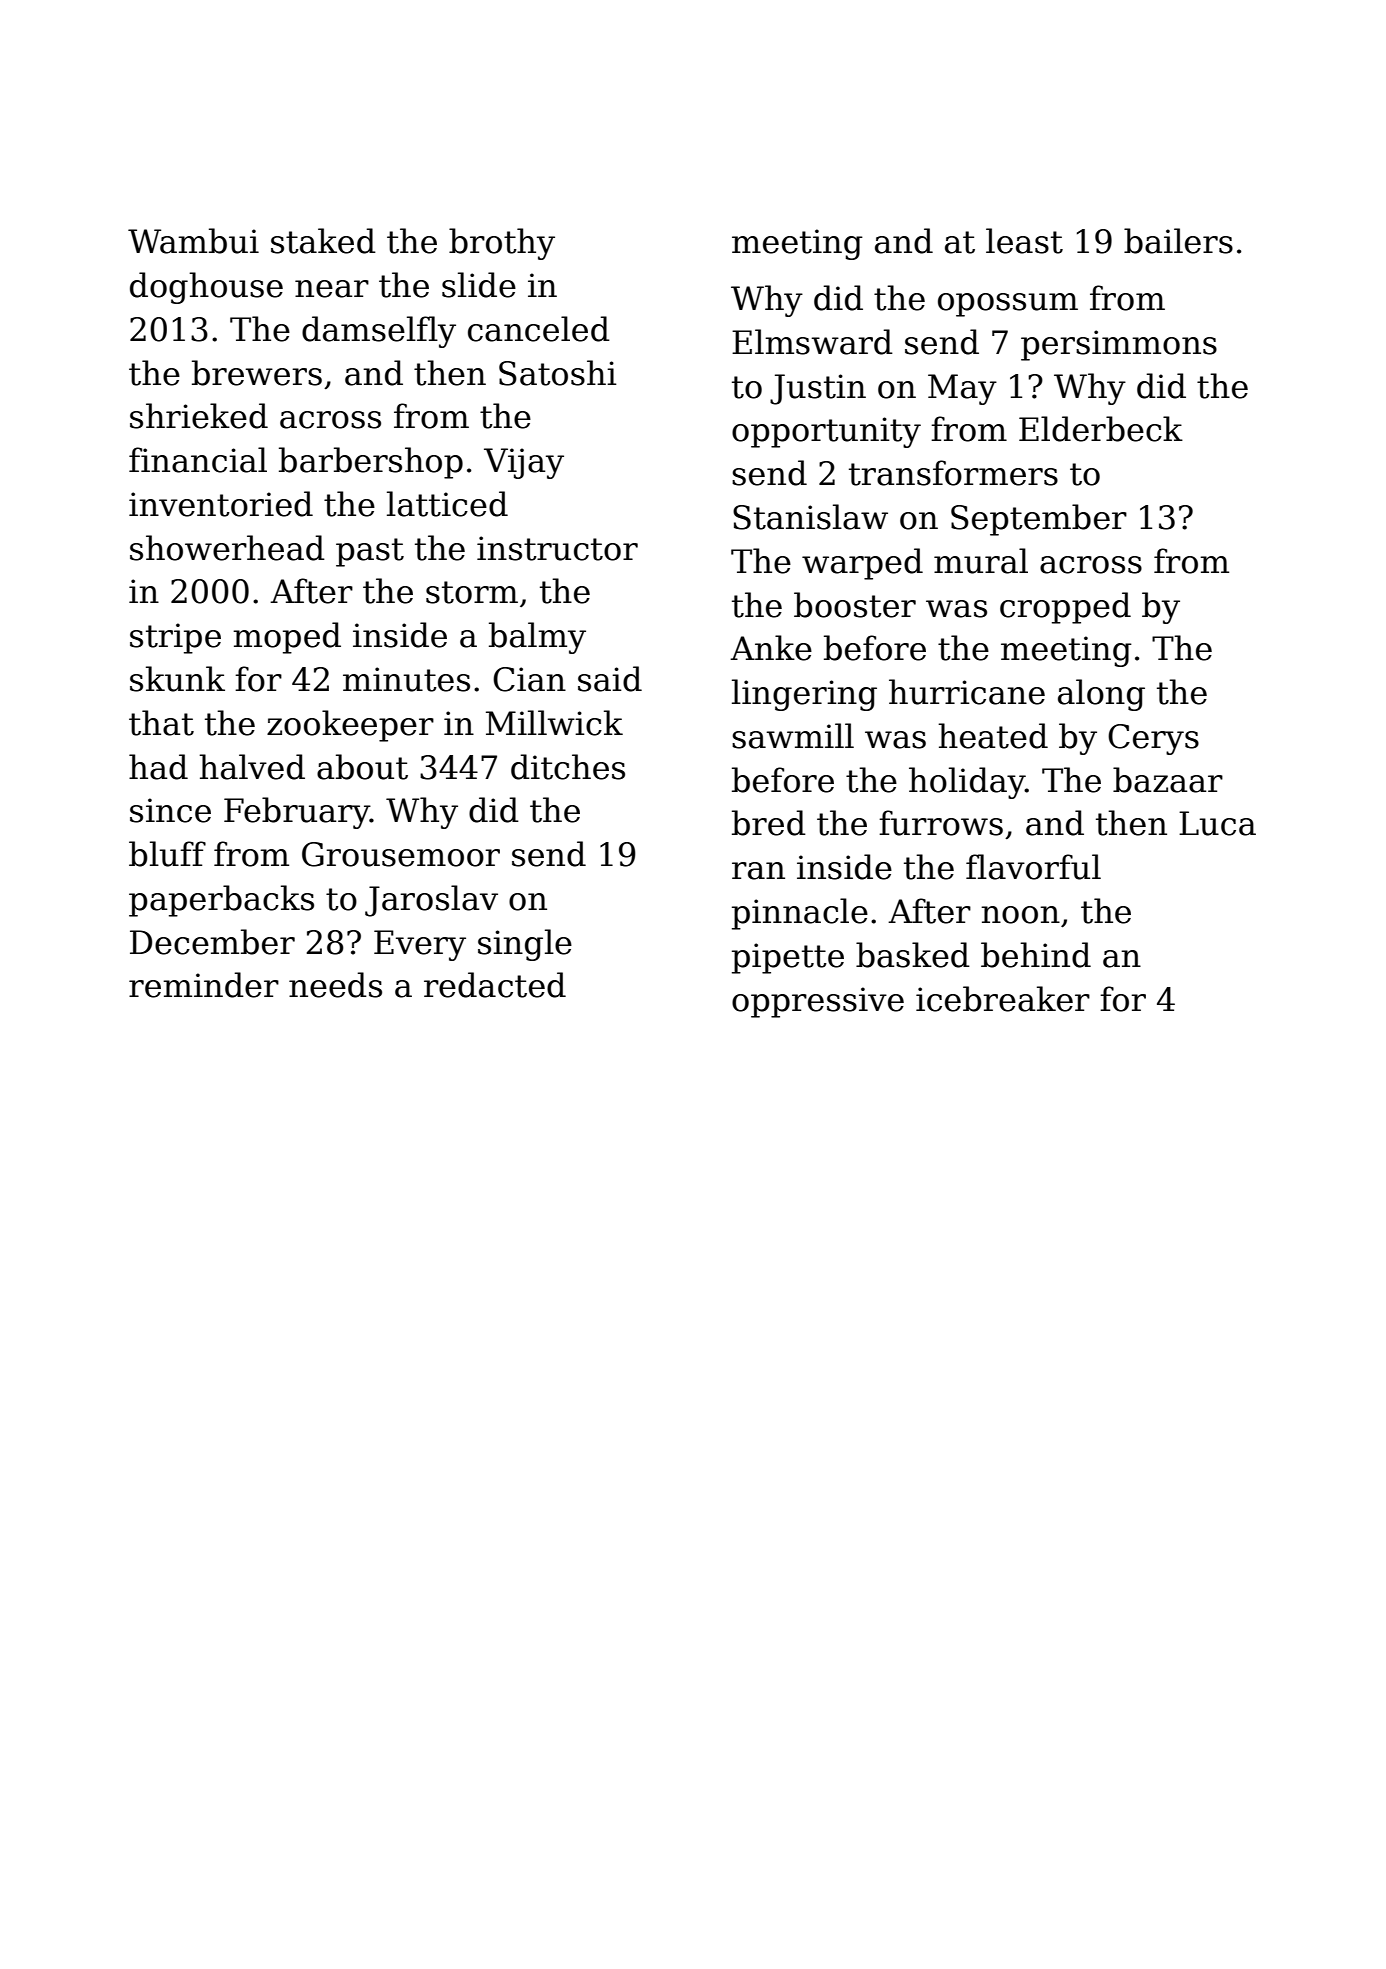  I want to click on Anke, so click(771, 648).
